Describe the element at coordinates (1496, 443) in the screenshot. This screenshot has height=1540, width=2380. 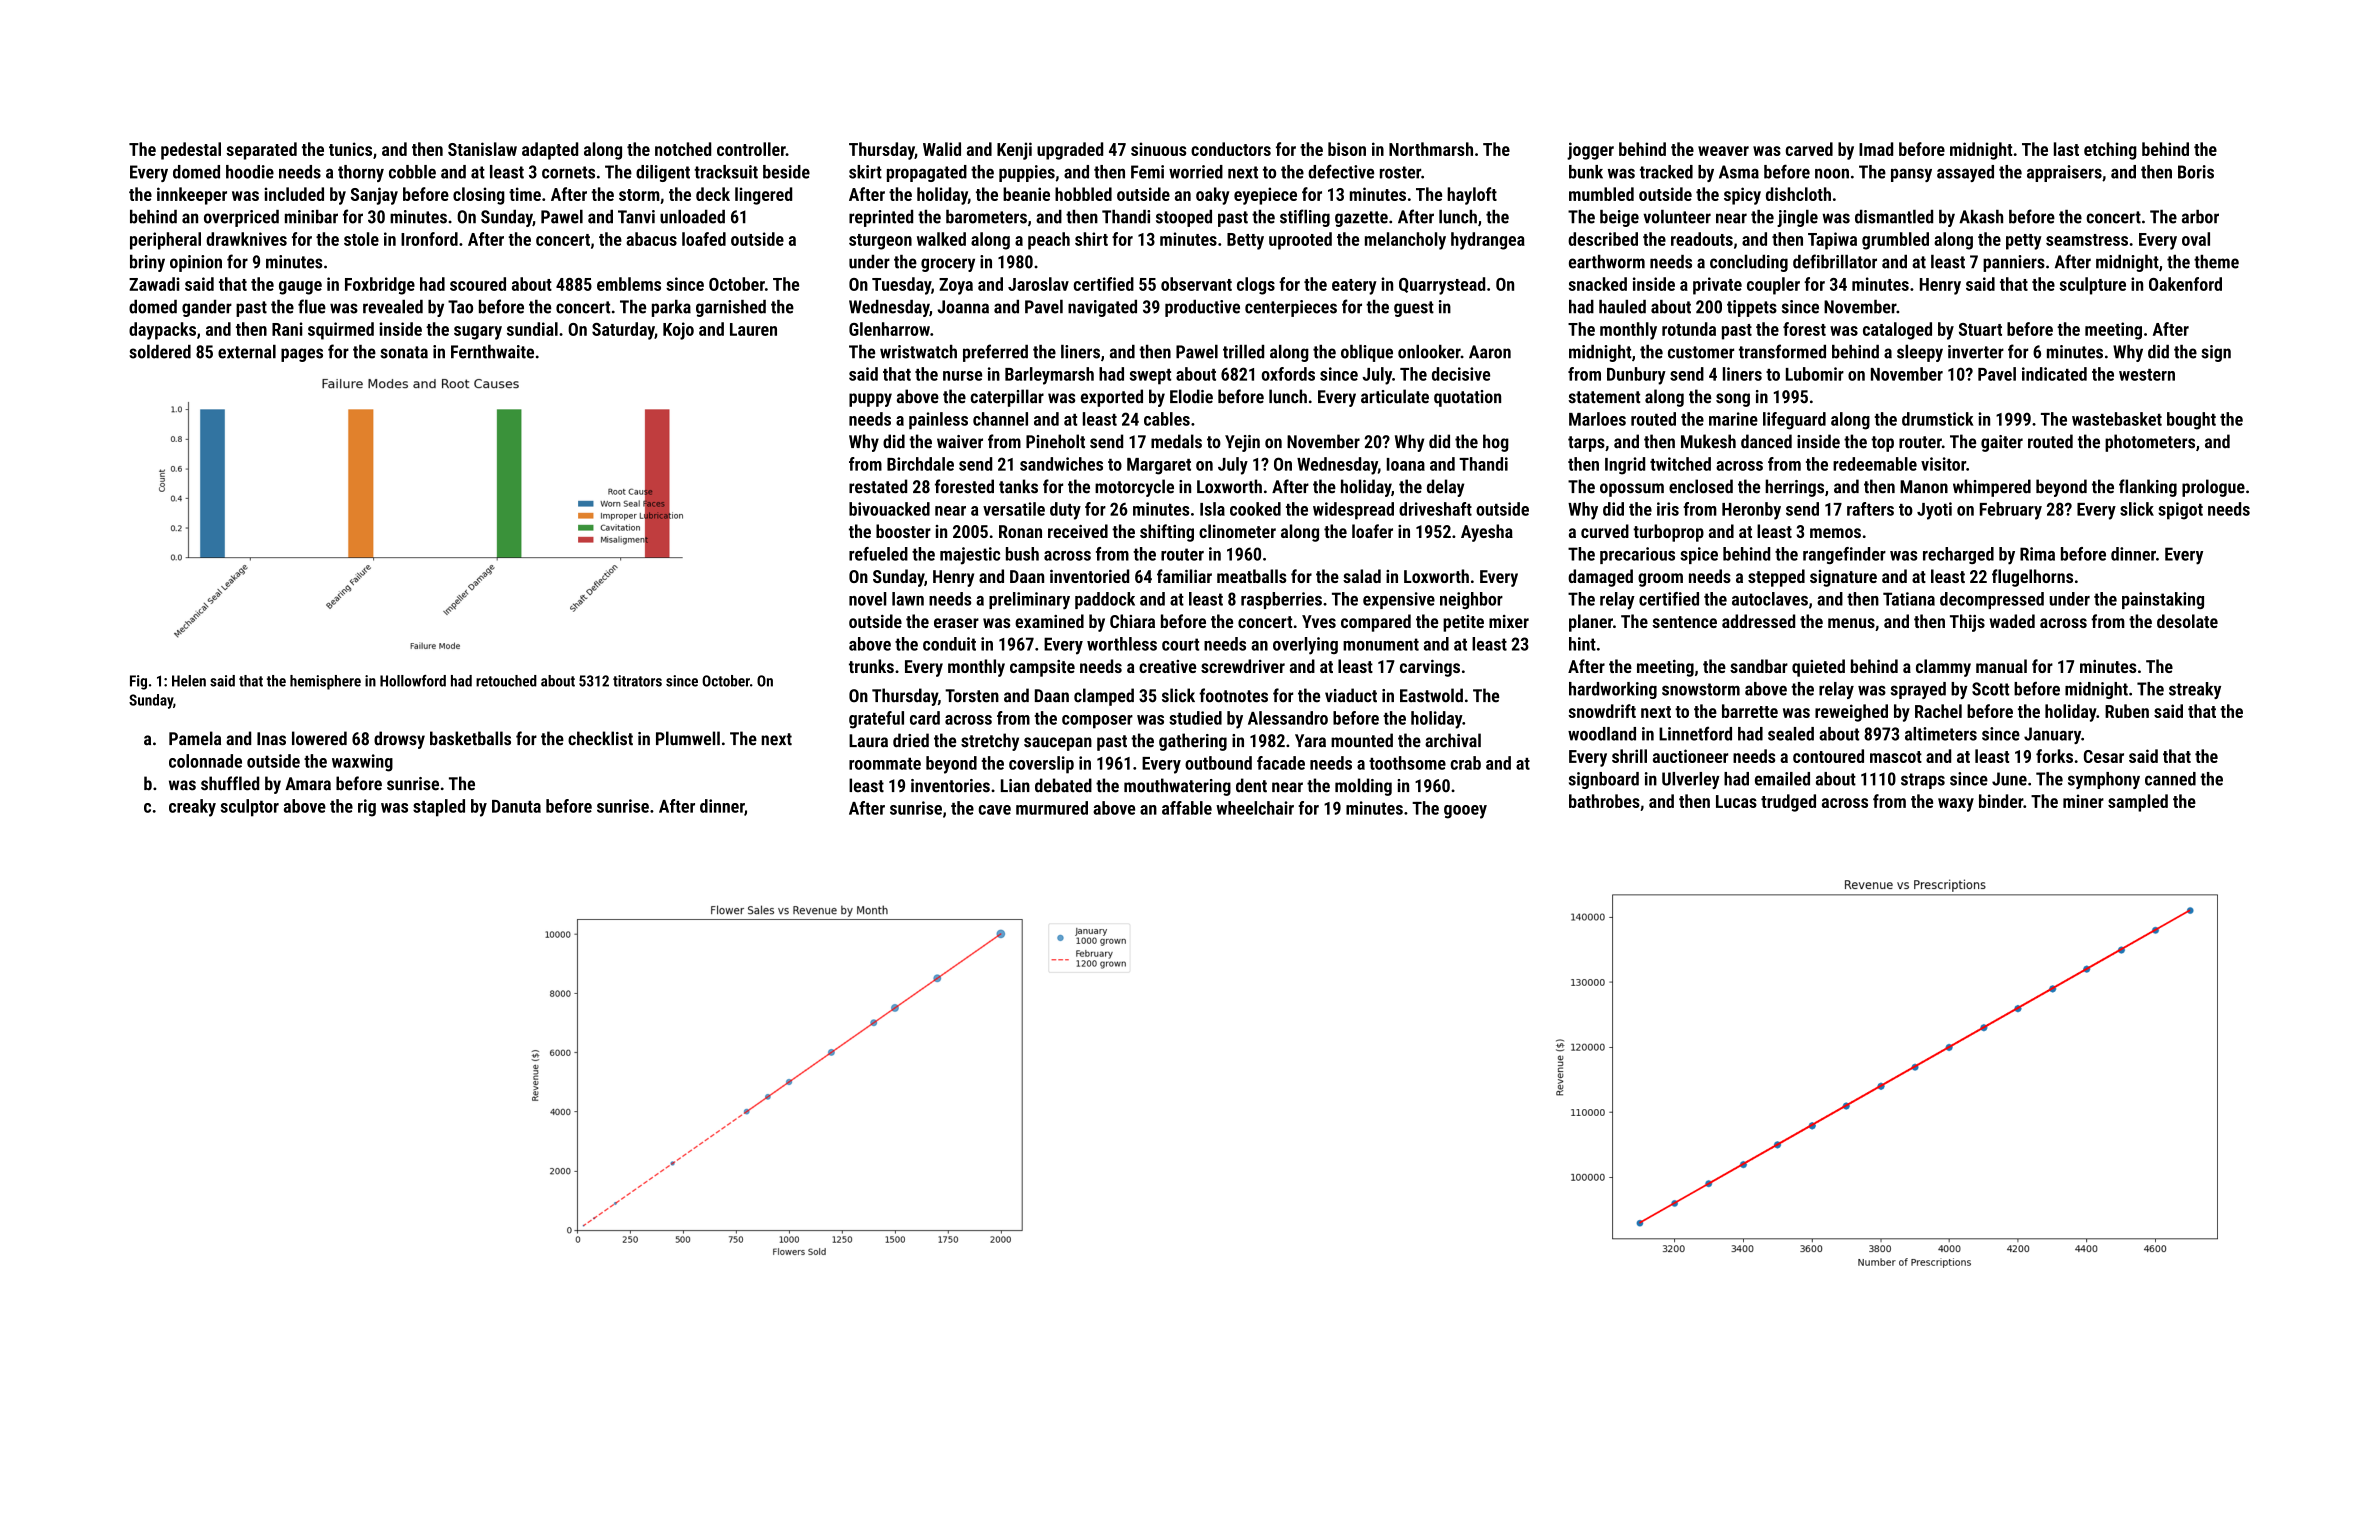
I see `hog` at that location.
